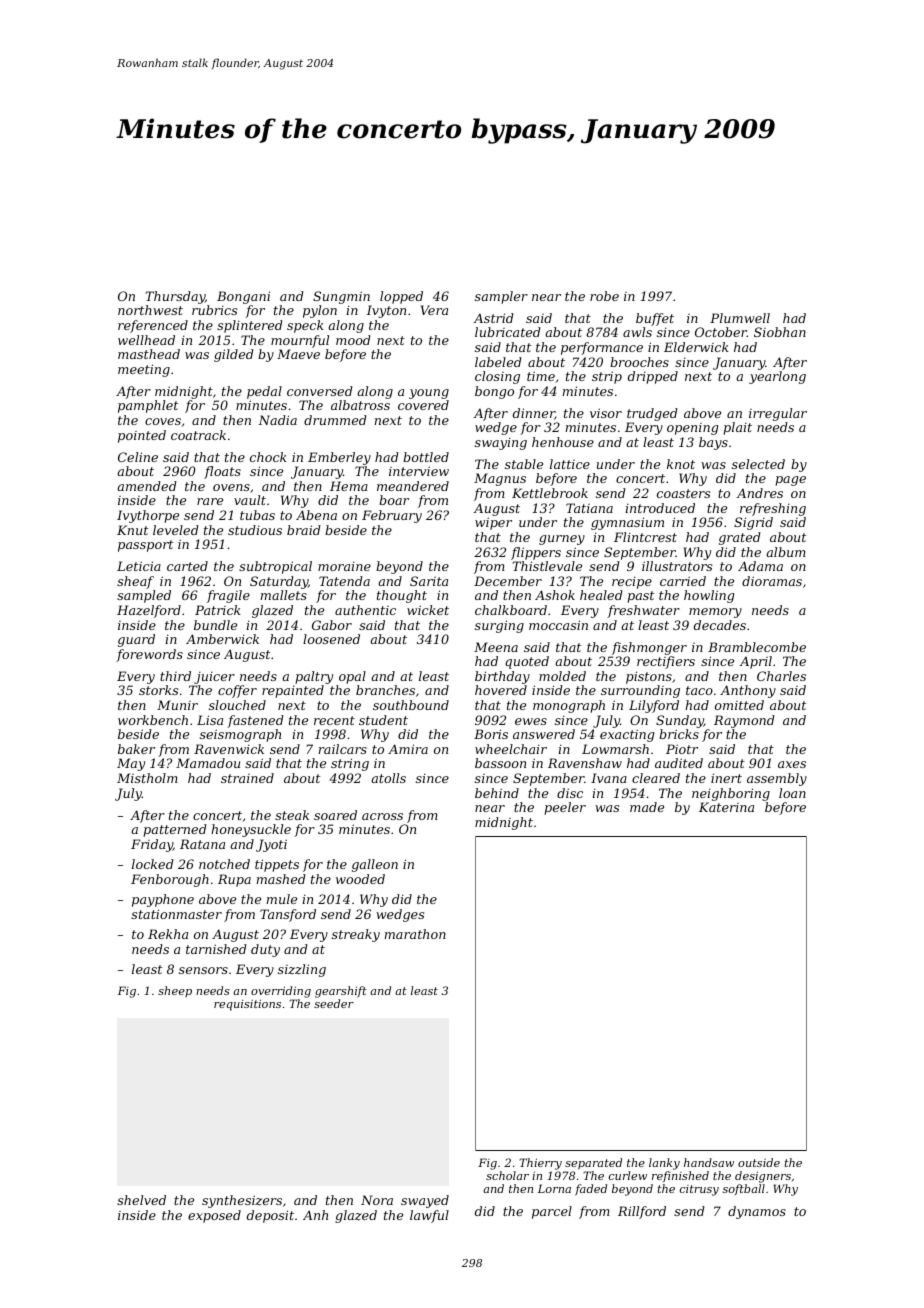 The image size is (924, 1308). I want to click on strip, so click(607, 377).
